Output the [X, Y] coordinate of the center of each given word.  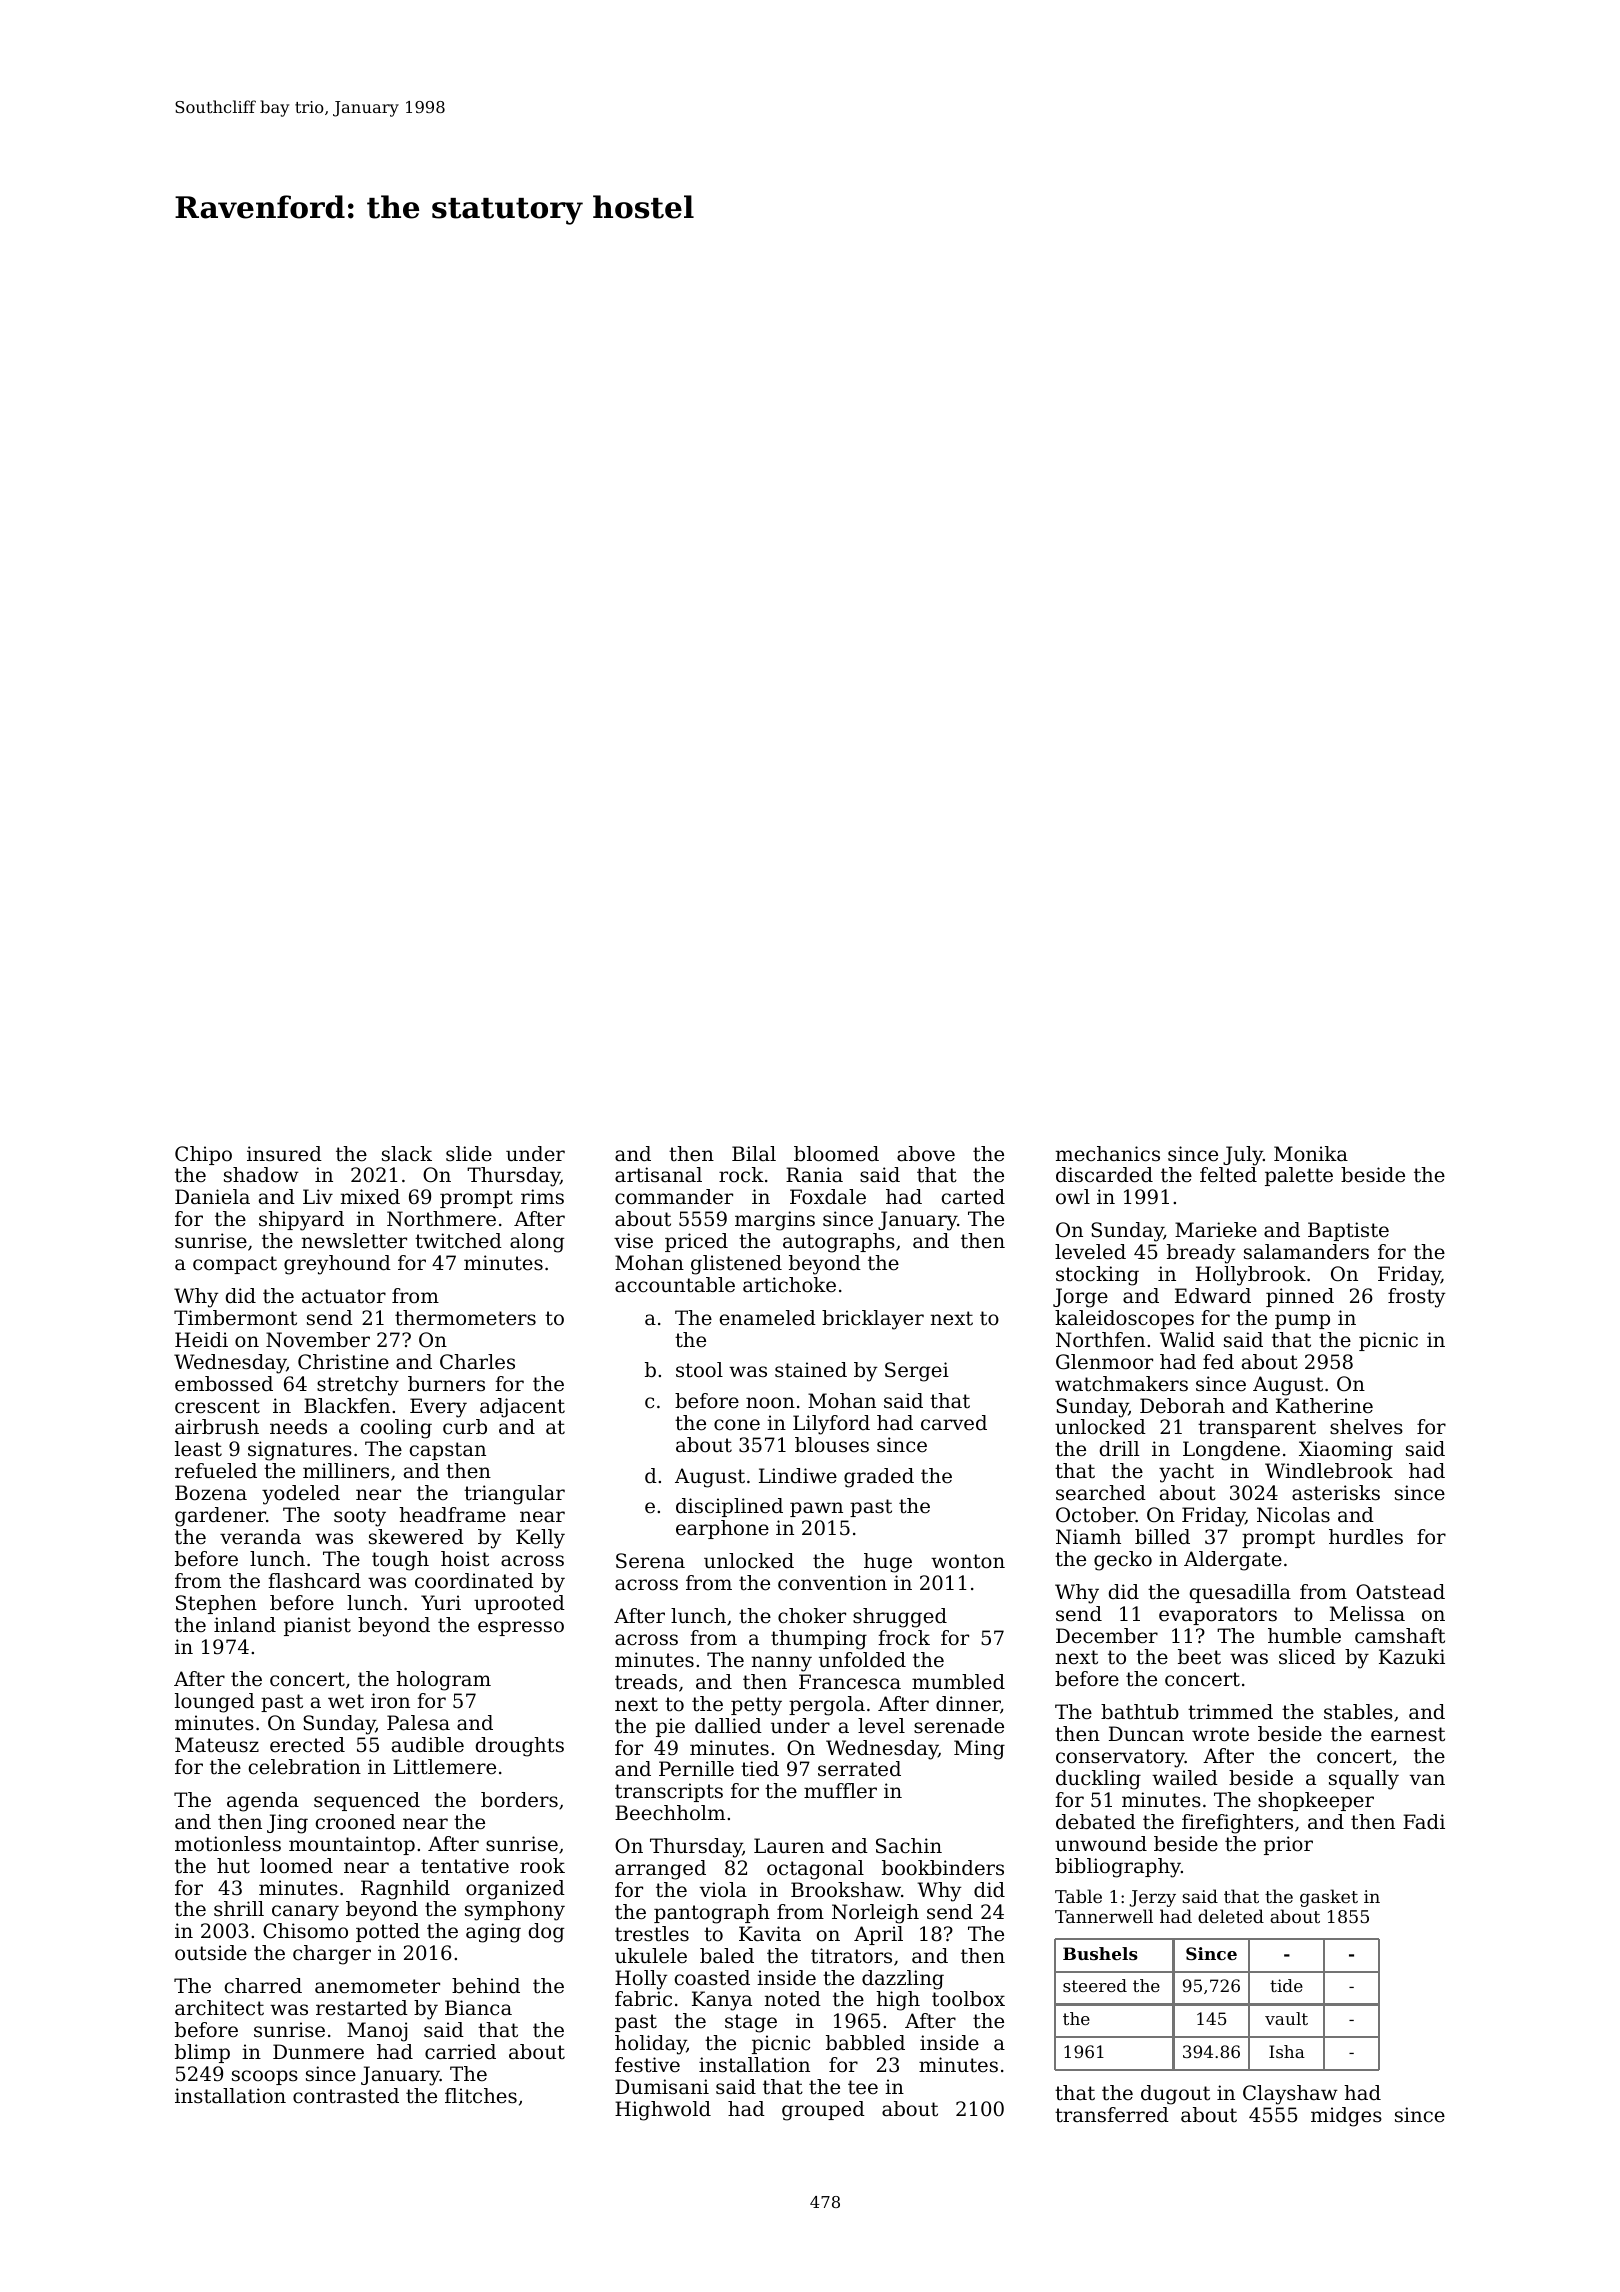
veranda [260, 1537]
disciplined [729, 1507]
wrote [1220, 1734]
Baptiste [1348, 1231]
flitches [481, 2096]
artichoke [789, 1285]
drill [1119, 1448]
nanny [782, 1664]
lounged [215, 1703]
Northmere [441, 1219]
